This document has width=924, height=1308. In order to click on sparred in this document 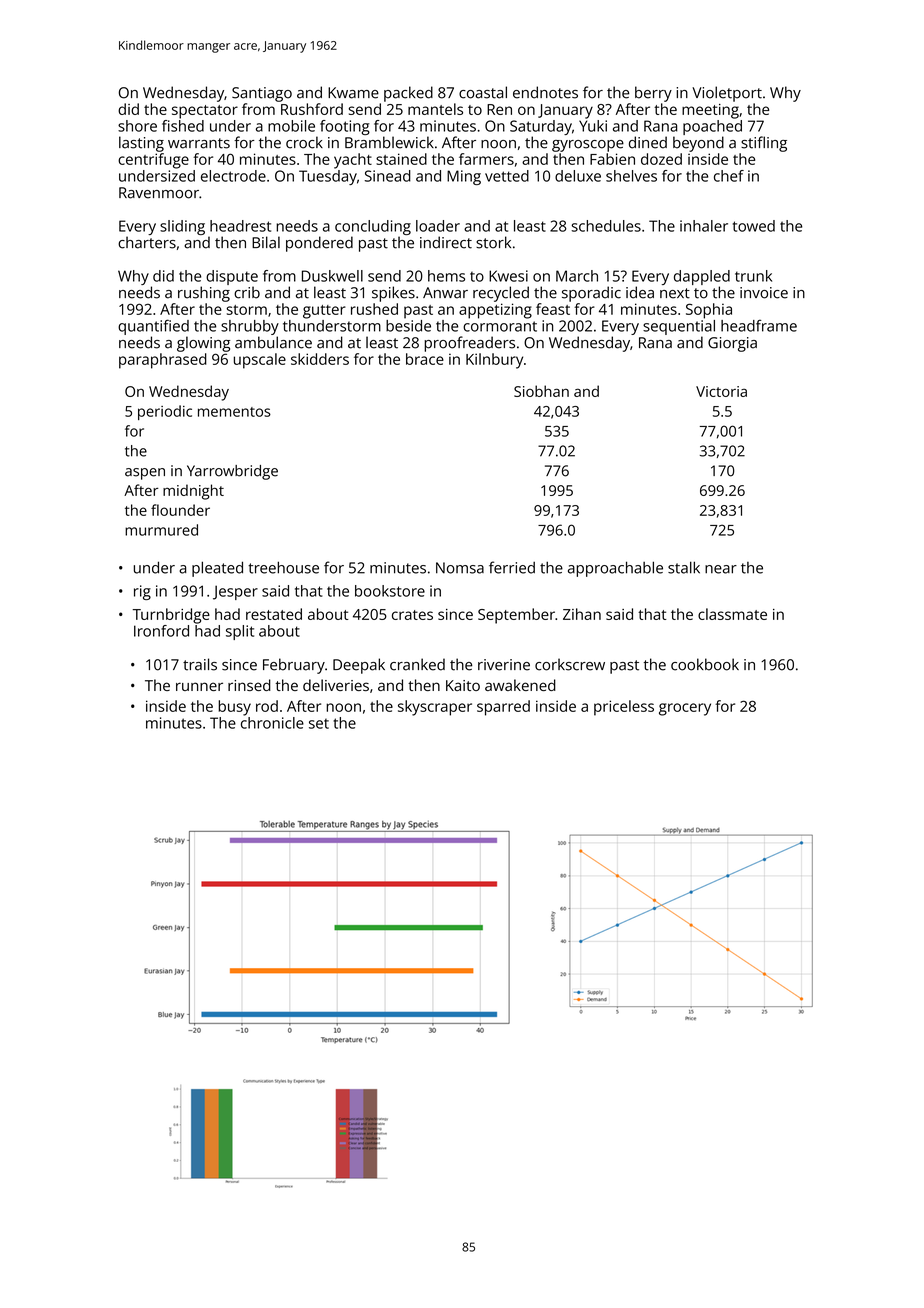, I will do `click(503, 708)`.
